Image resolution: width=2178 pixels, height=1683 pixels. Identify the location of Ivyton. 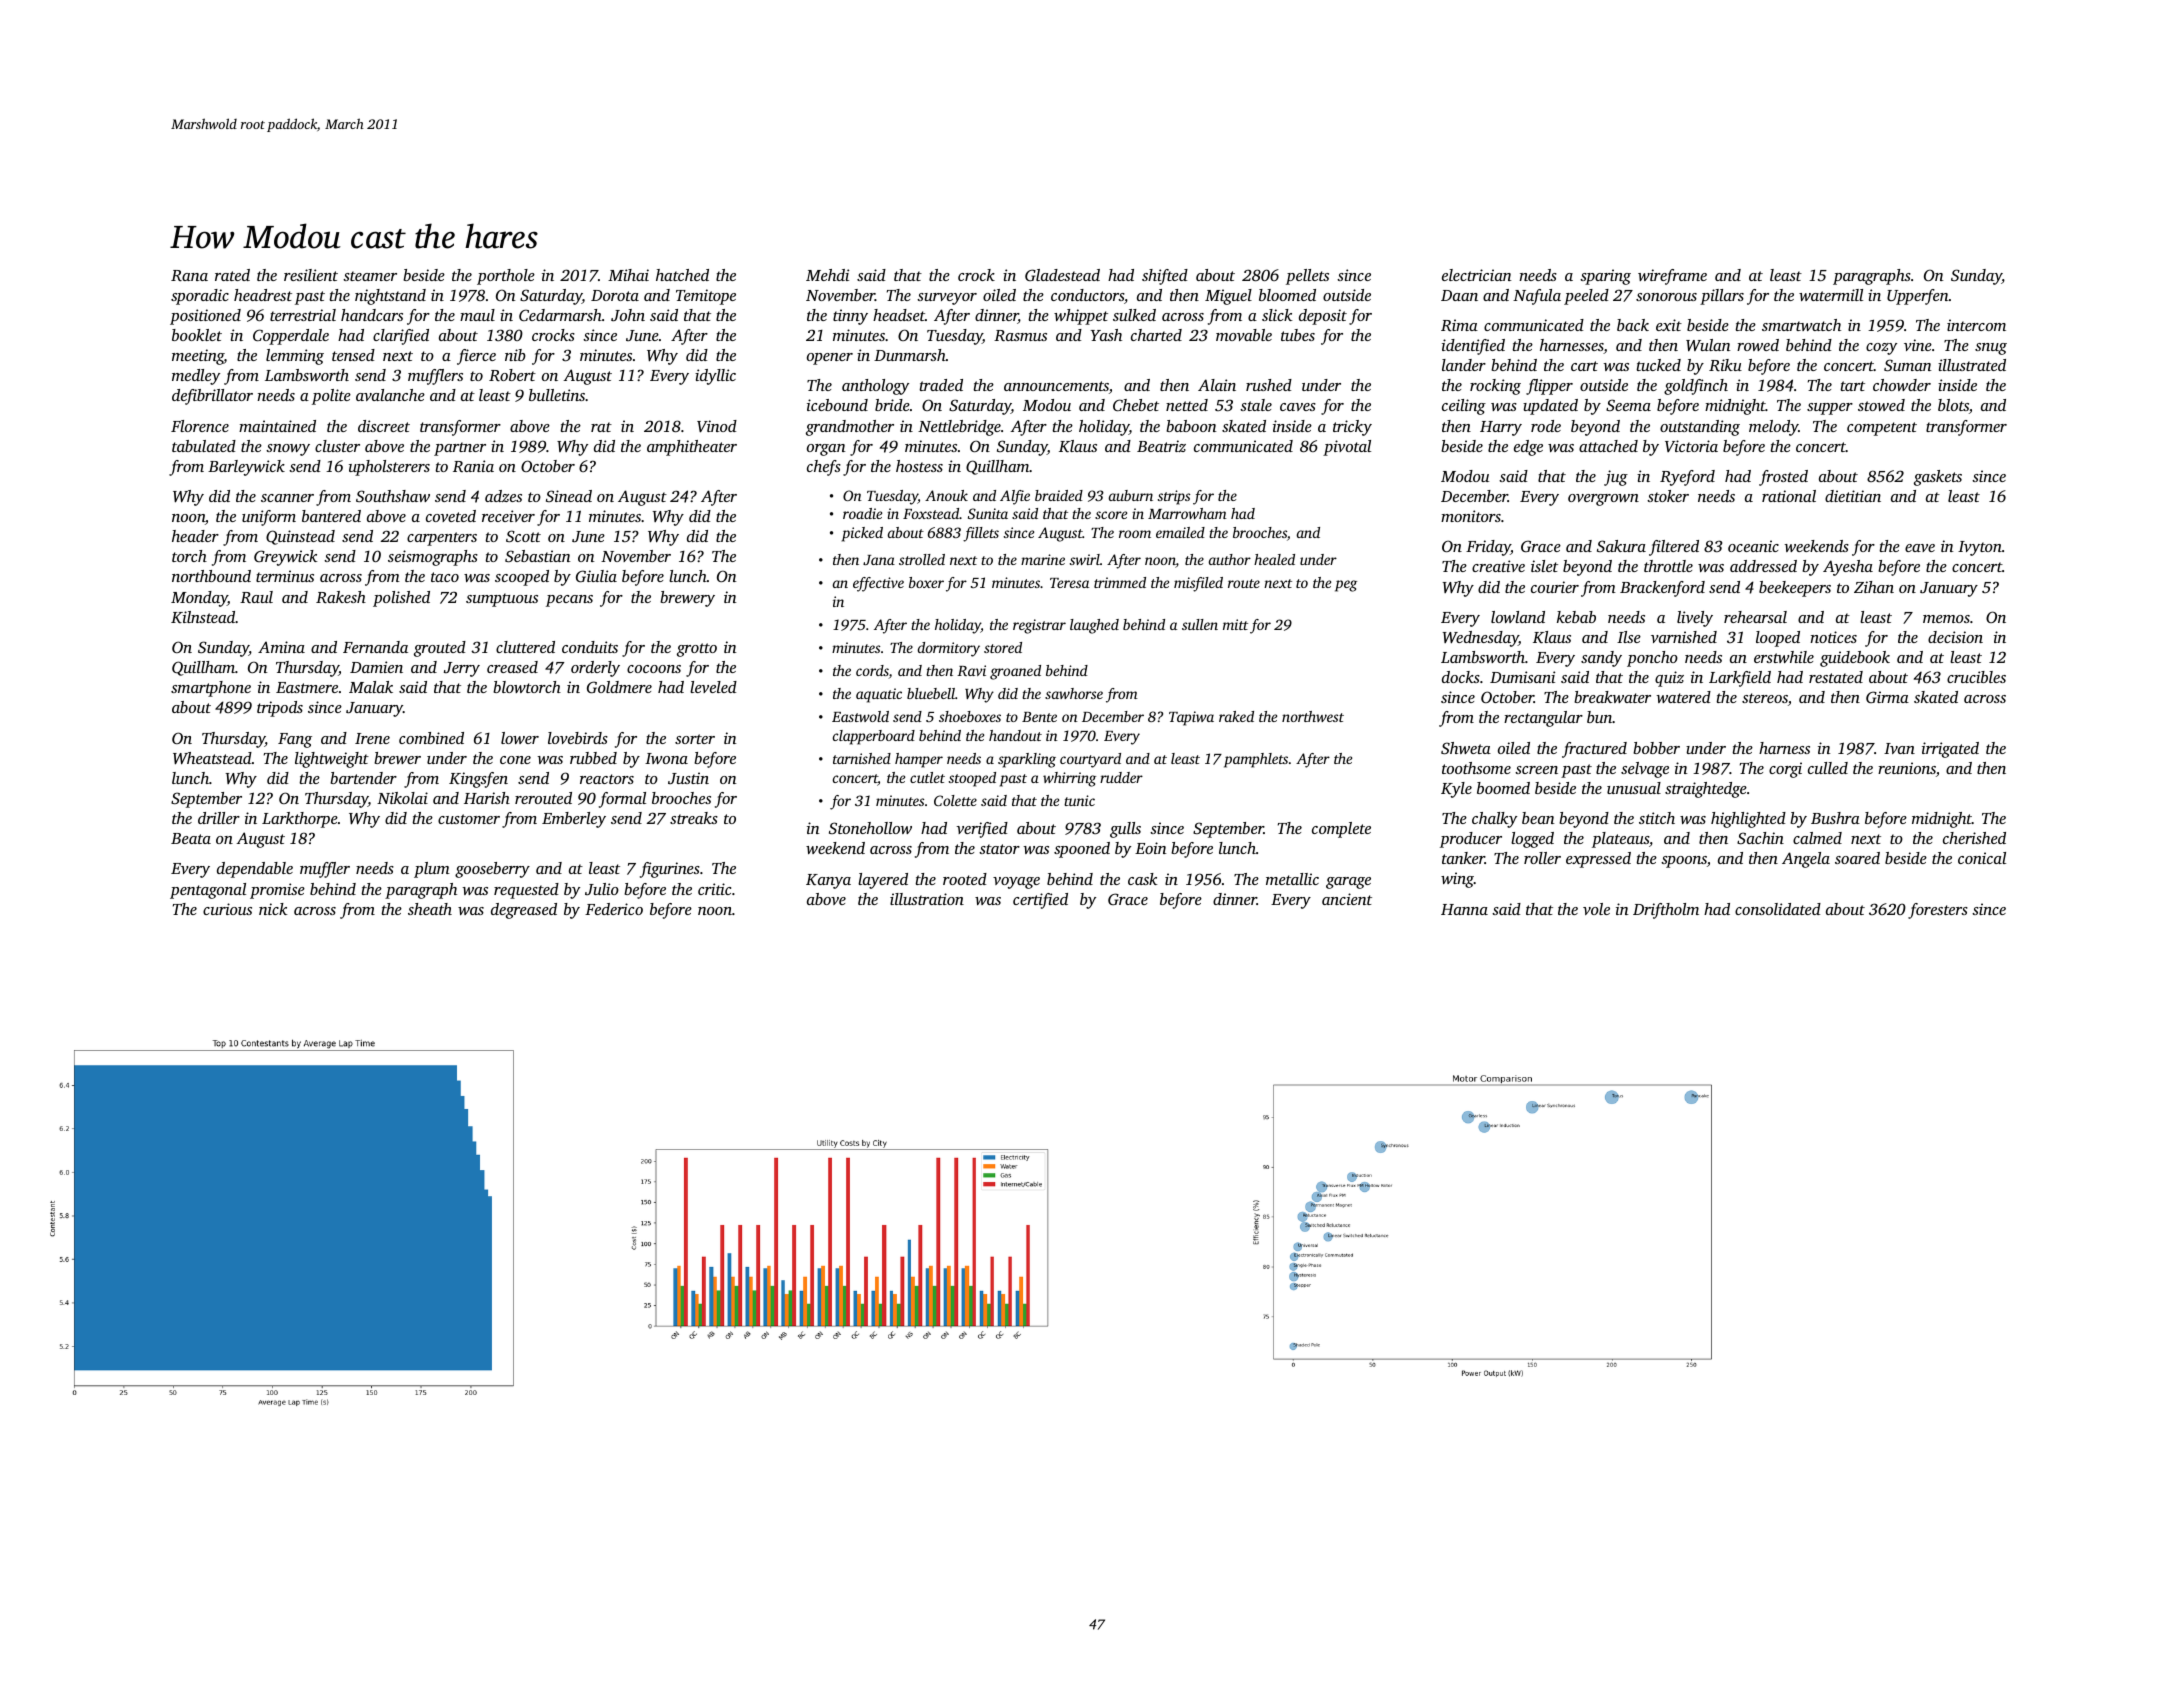
(1980, 548).
